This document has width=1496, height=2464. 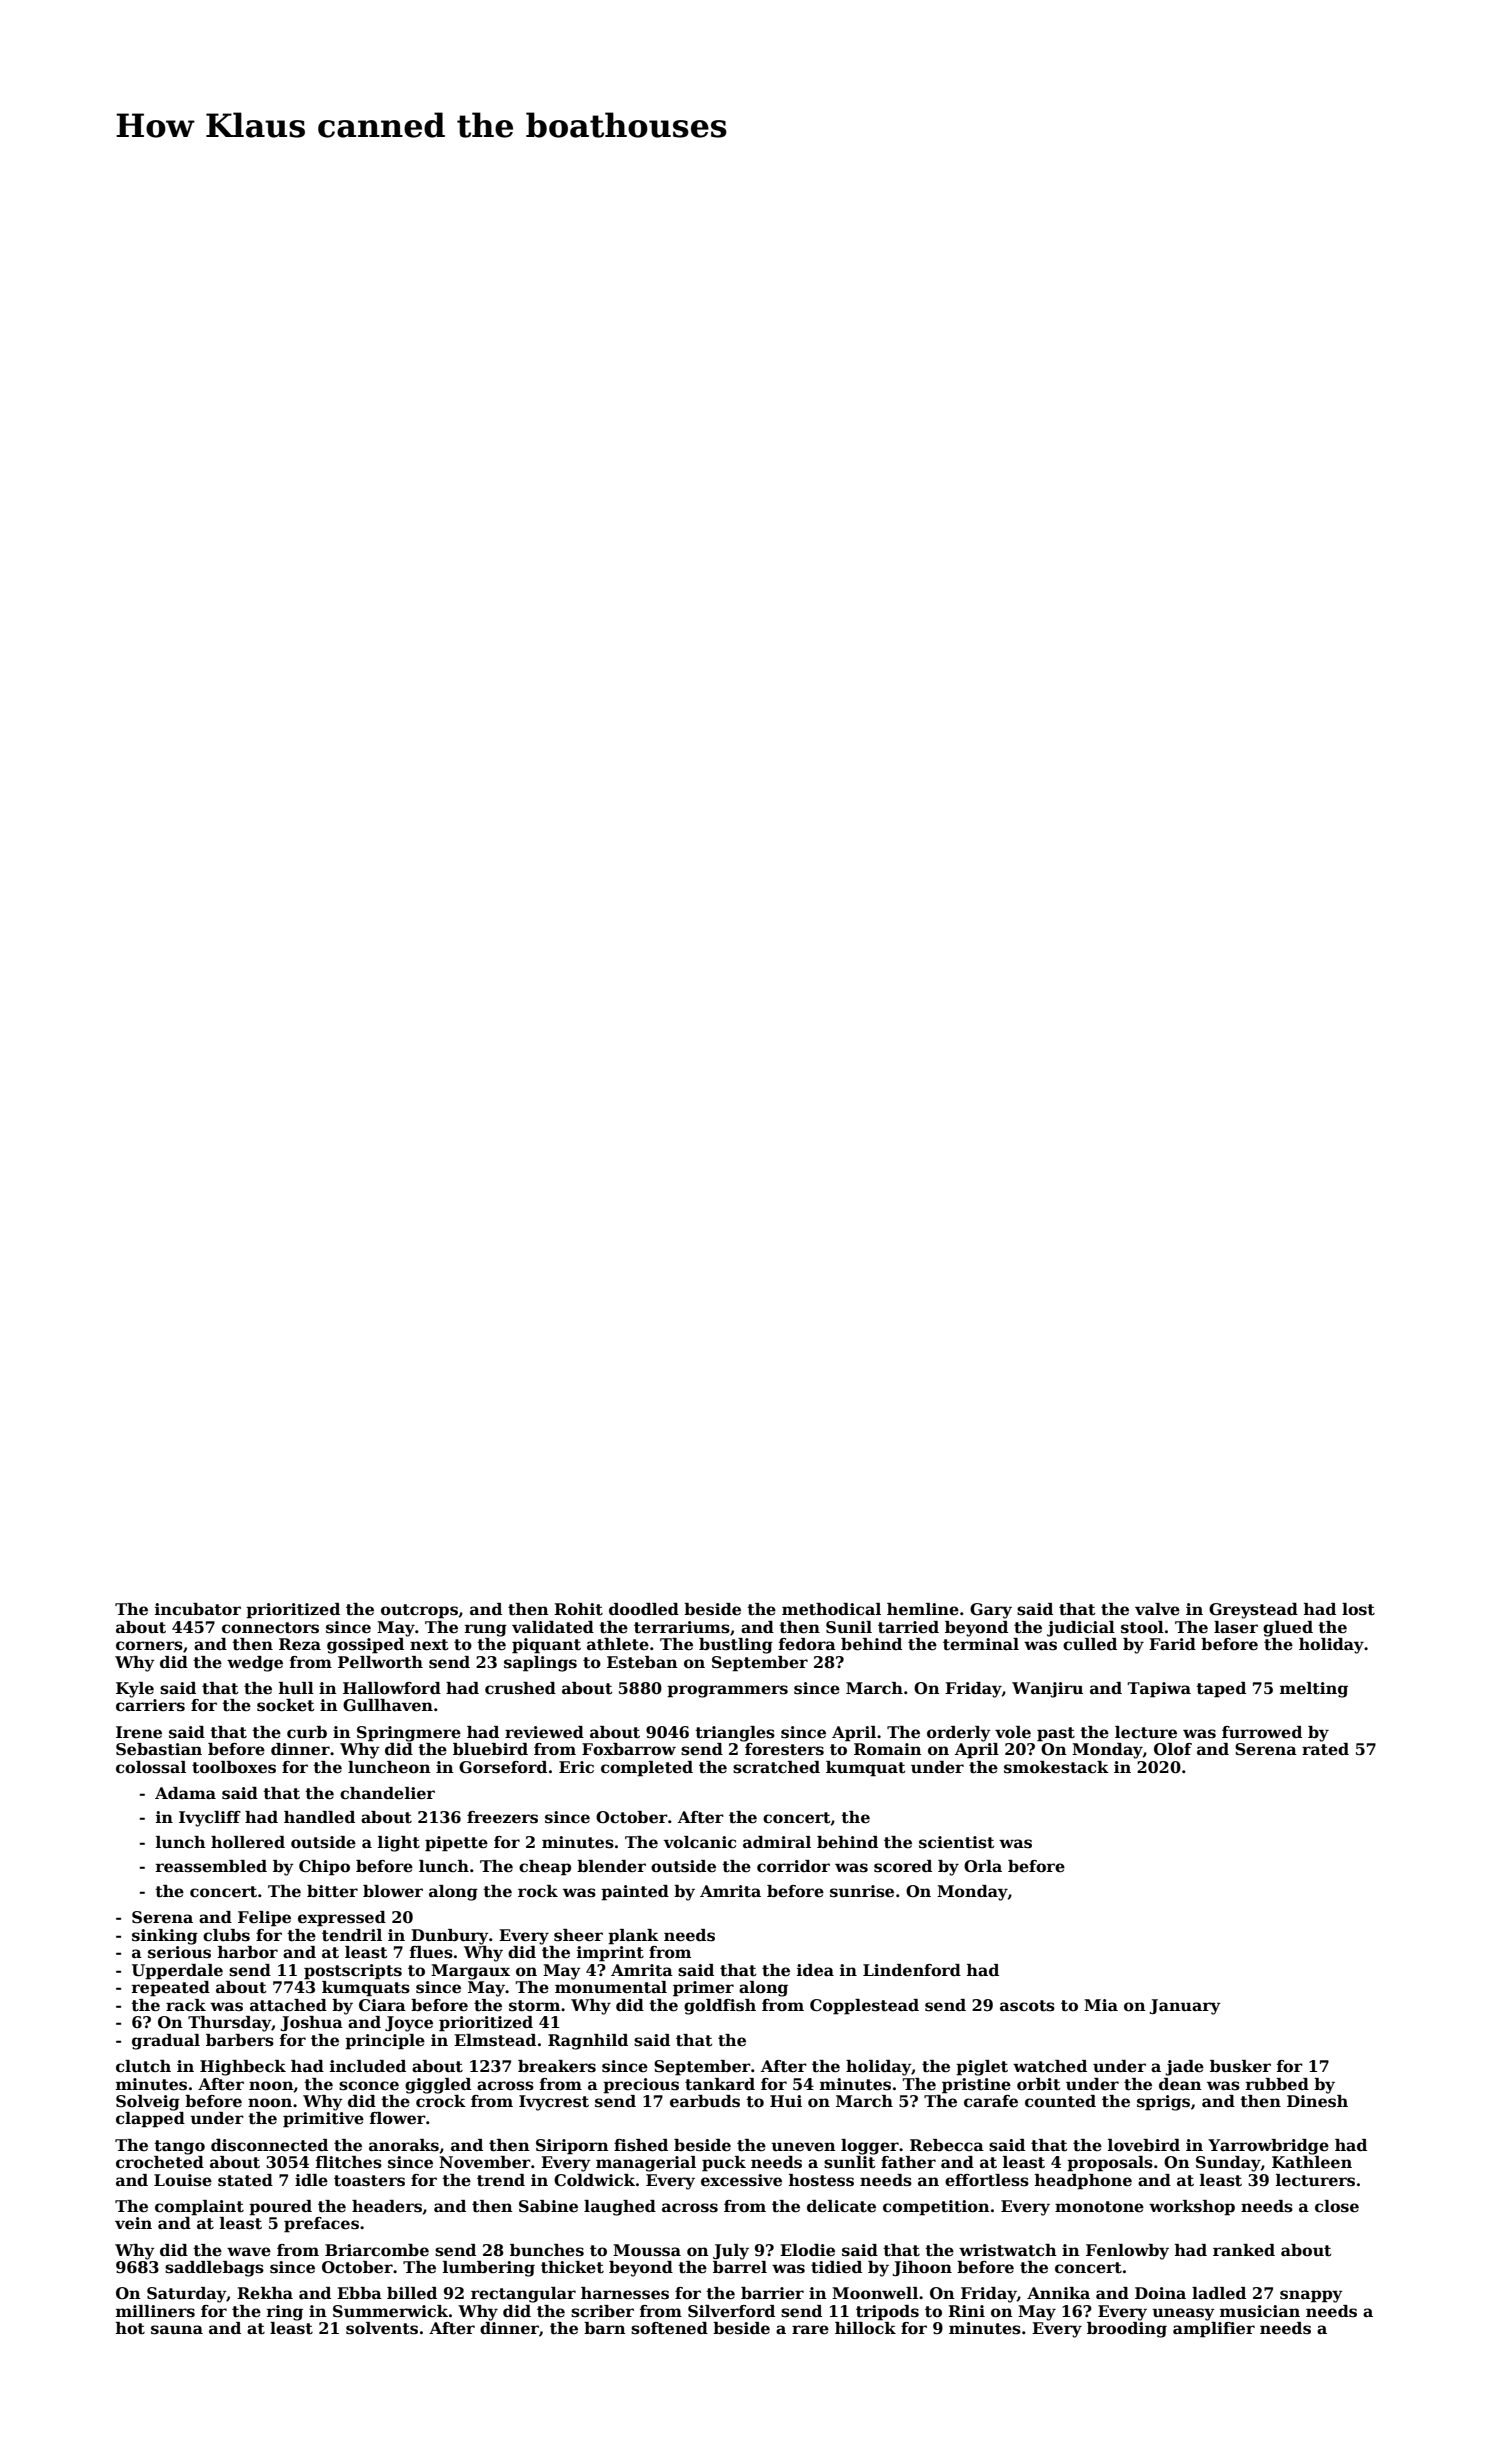 What do you see at coordinates (270, 1628) in the document?
I see `connectors` at bounding box center [270, 1628].
